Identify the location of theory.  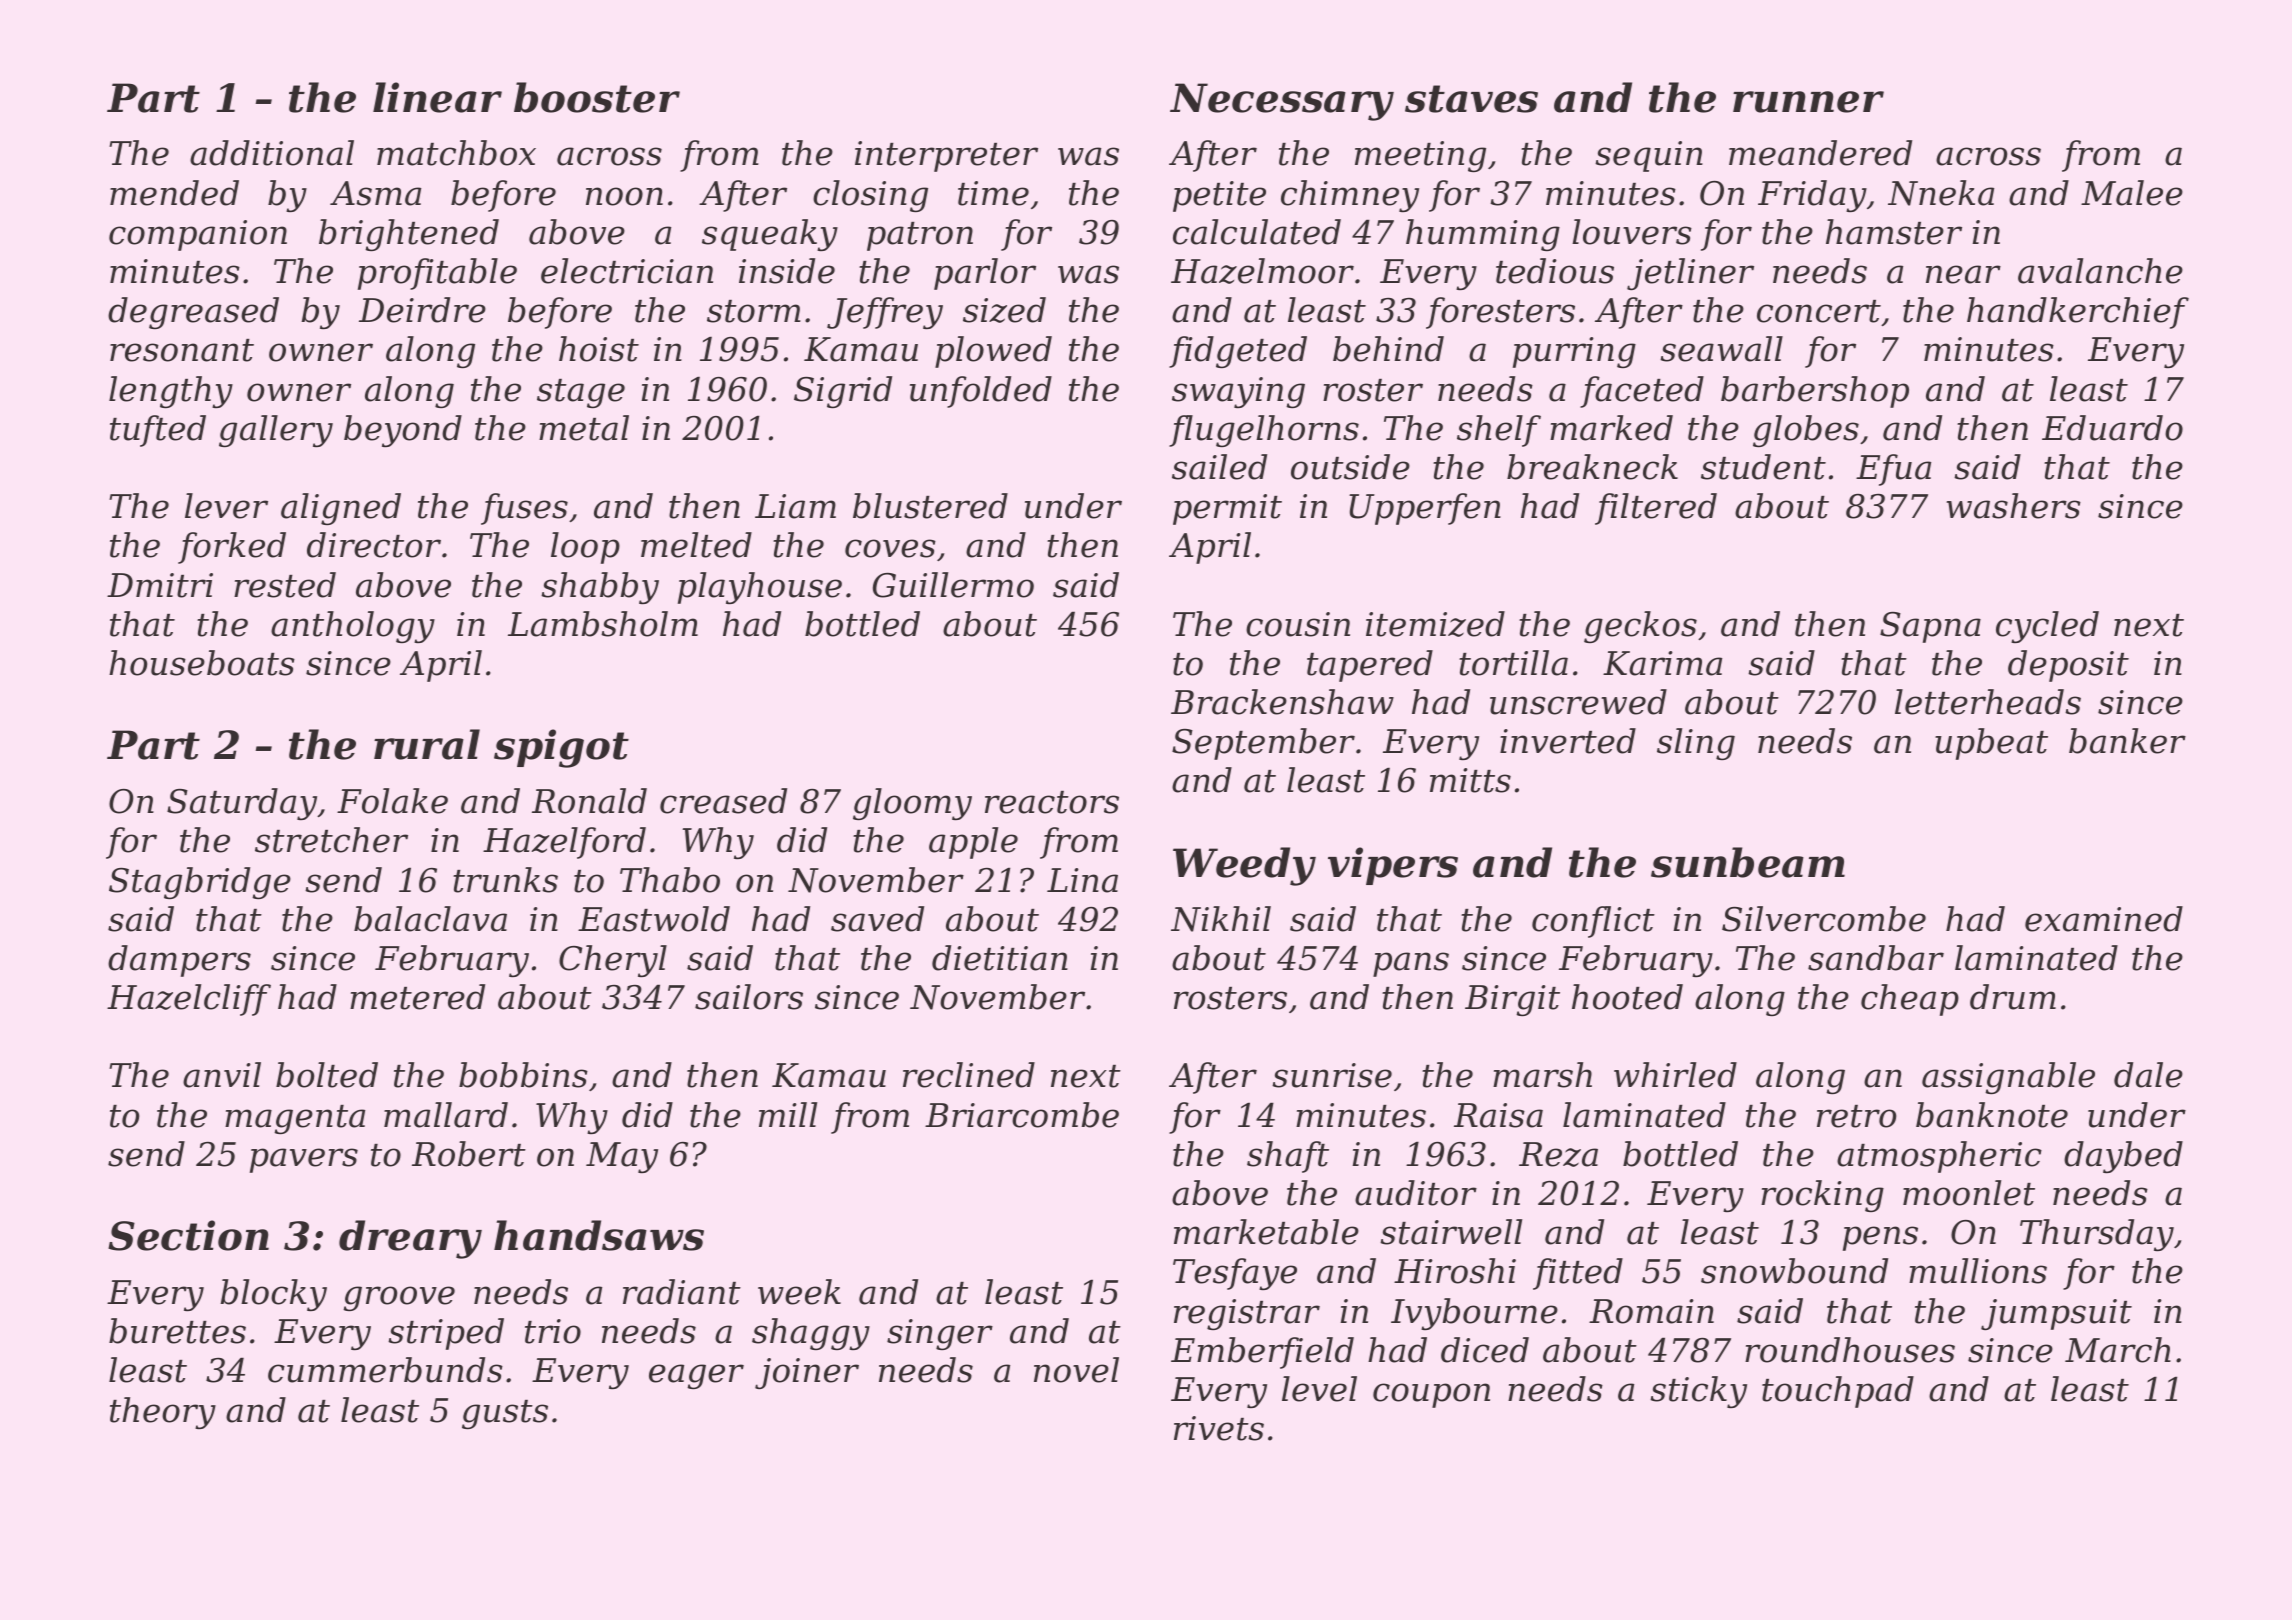
(163, 1413).
